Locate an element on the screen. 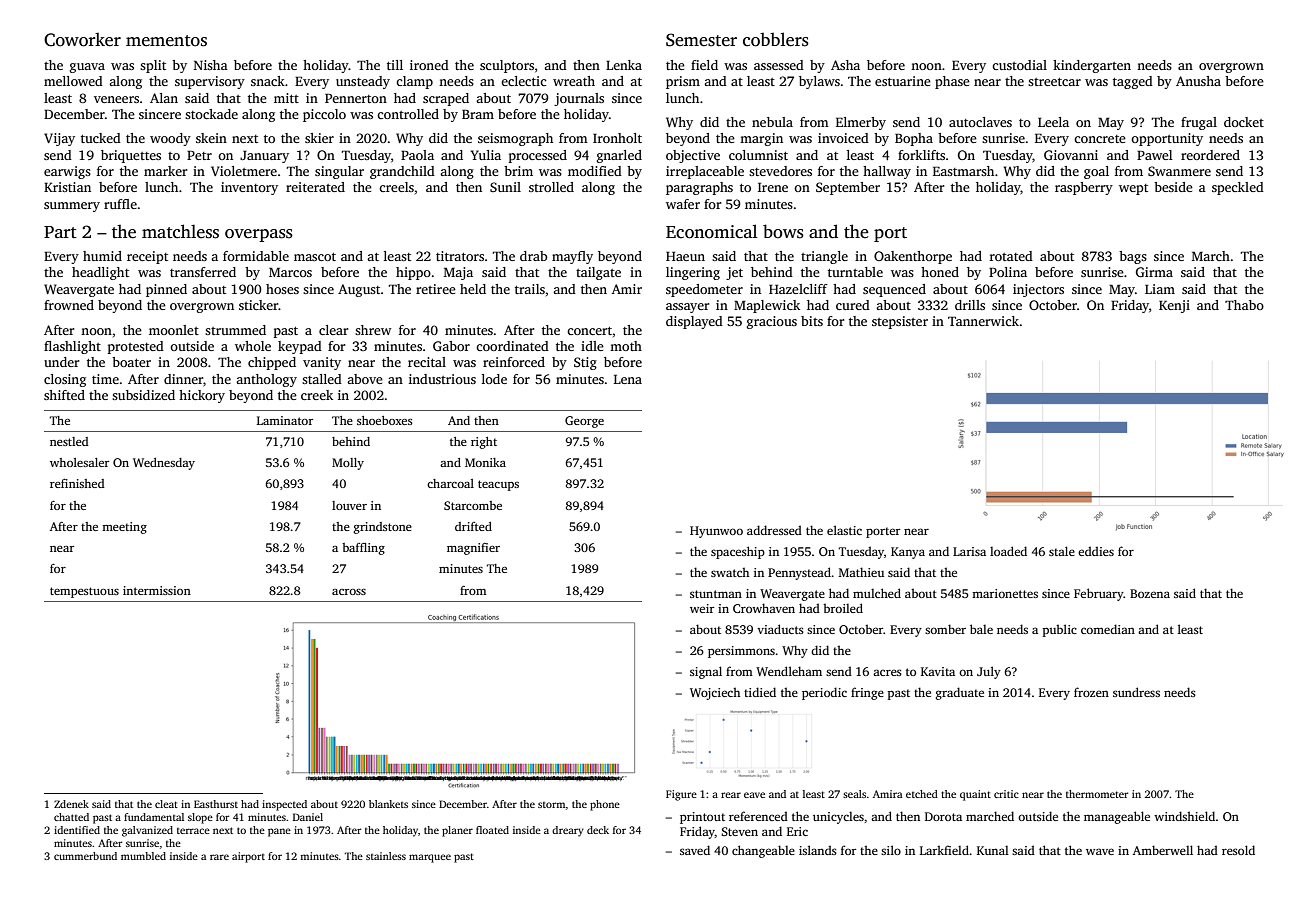  Coworker is located at coordinates (82, 40).
